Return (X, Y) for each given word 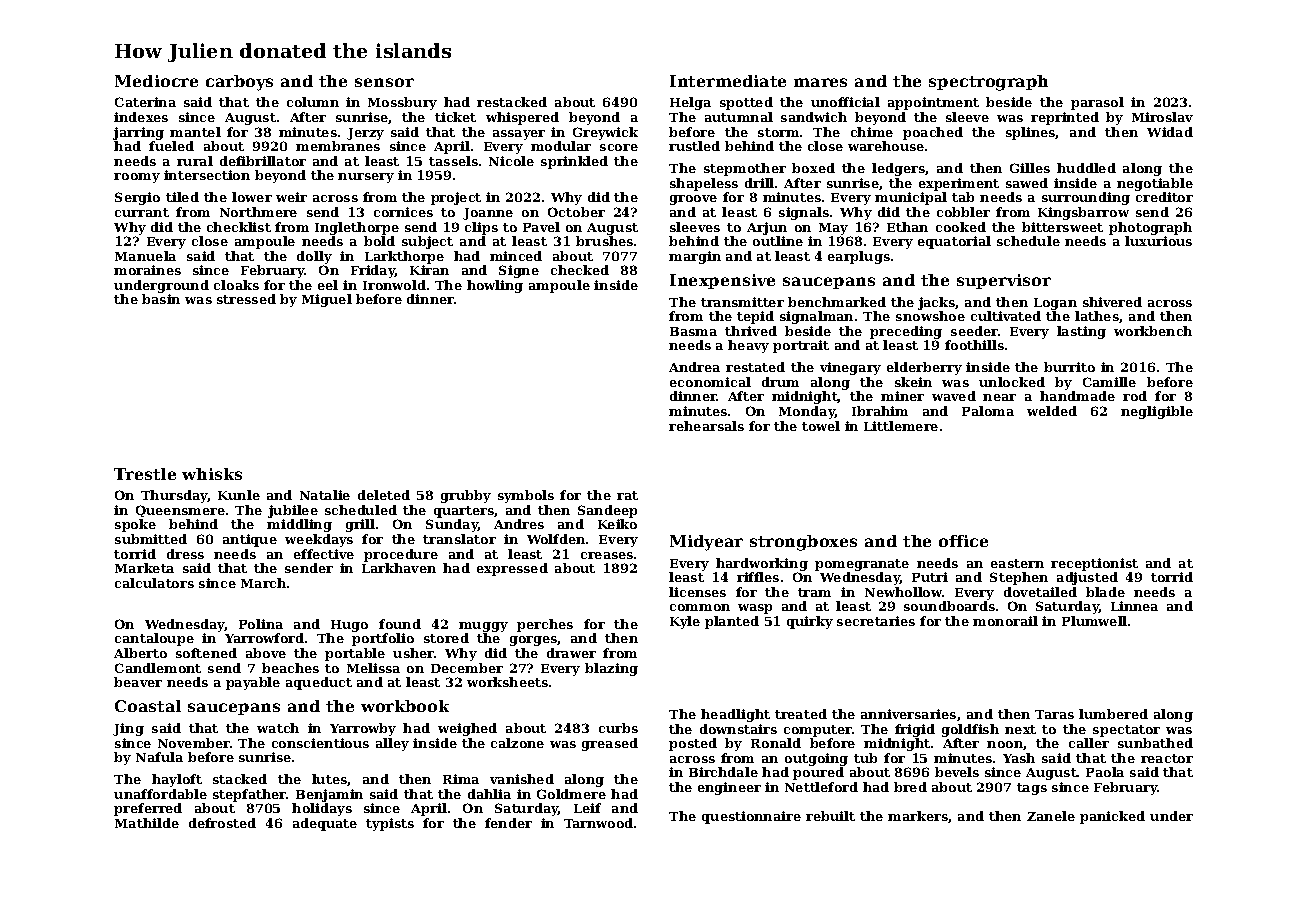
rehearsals (706, 426)
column (313, 102)
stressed (246, 299)
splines (1031, 133)
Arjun (767, 228)
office (963, 541)
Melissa (373, 668)
